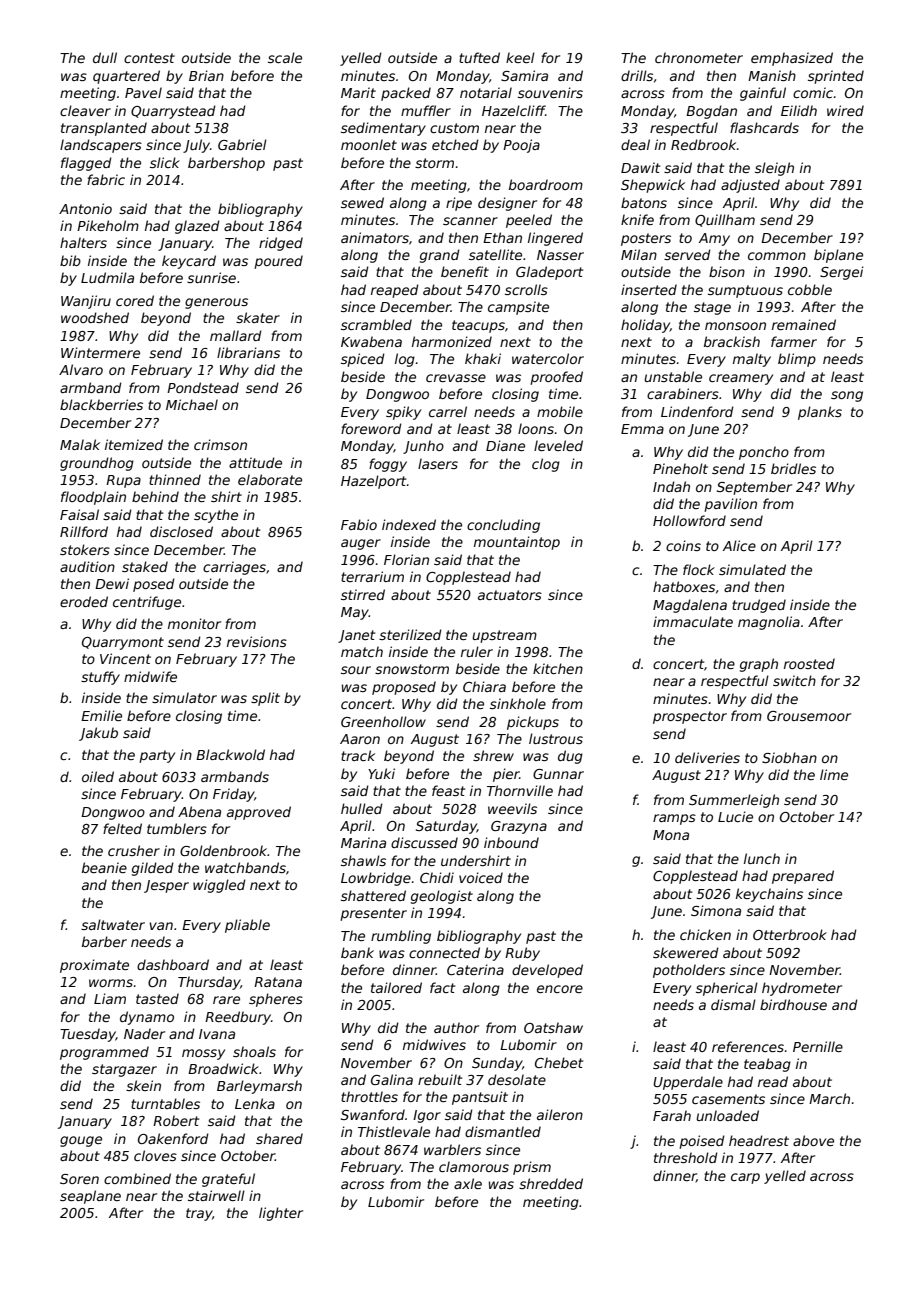 This page has width=924, height=1308. What do you see at coordinates (769, 895) in the page?
I see `keychains` at bounding box center [769, 895].
